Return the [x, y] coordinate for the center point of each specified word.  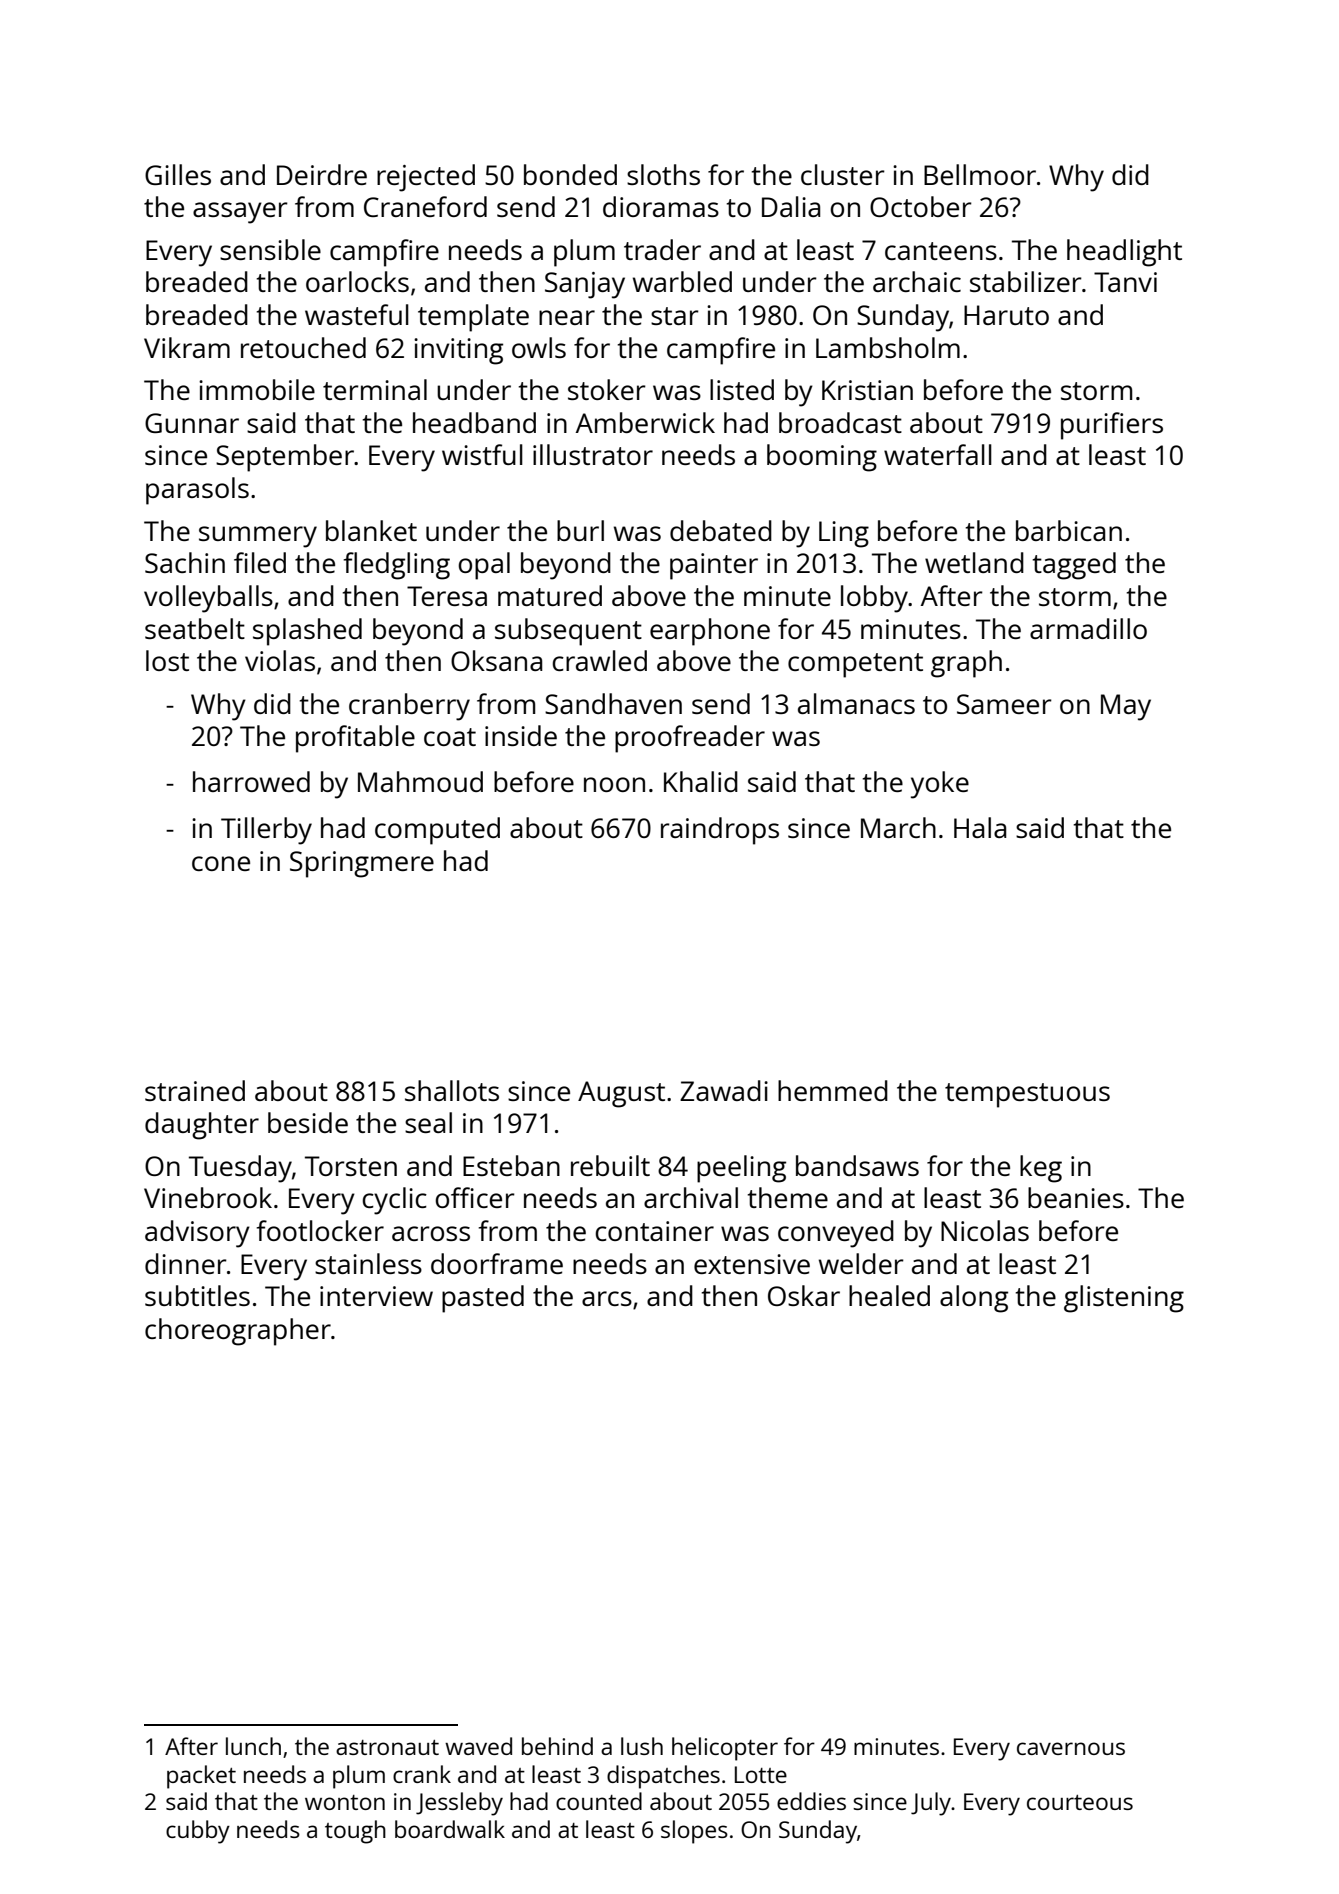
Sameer [1004, 704]
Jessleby [459, 1804]
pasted [483, 1299]
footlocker [320, 1230]
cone [221, 863]
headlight [1124, 253]
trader [662, 249]
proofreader [690, 739]
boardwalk [450, 1829]
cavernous [1071, 1748]
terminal [375, 389]
